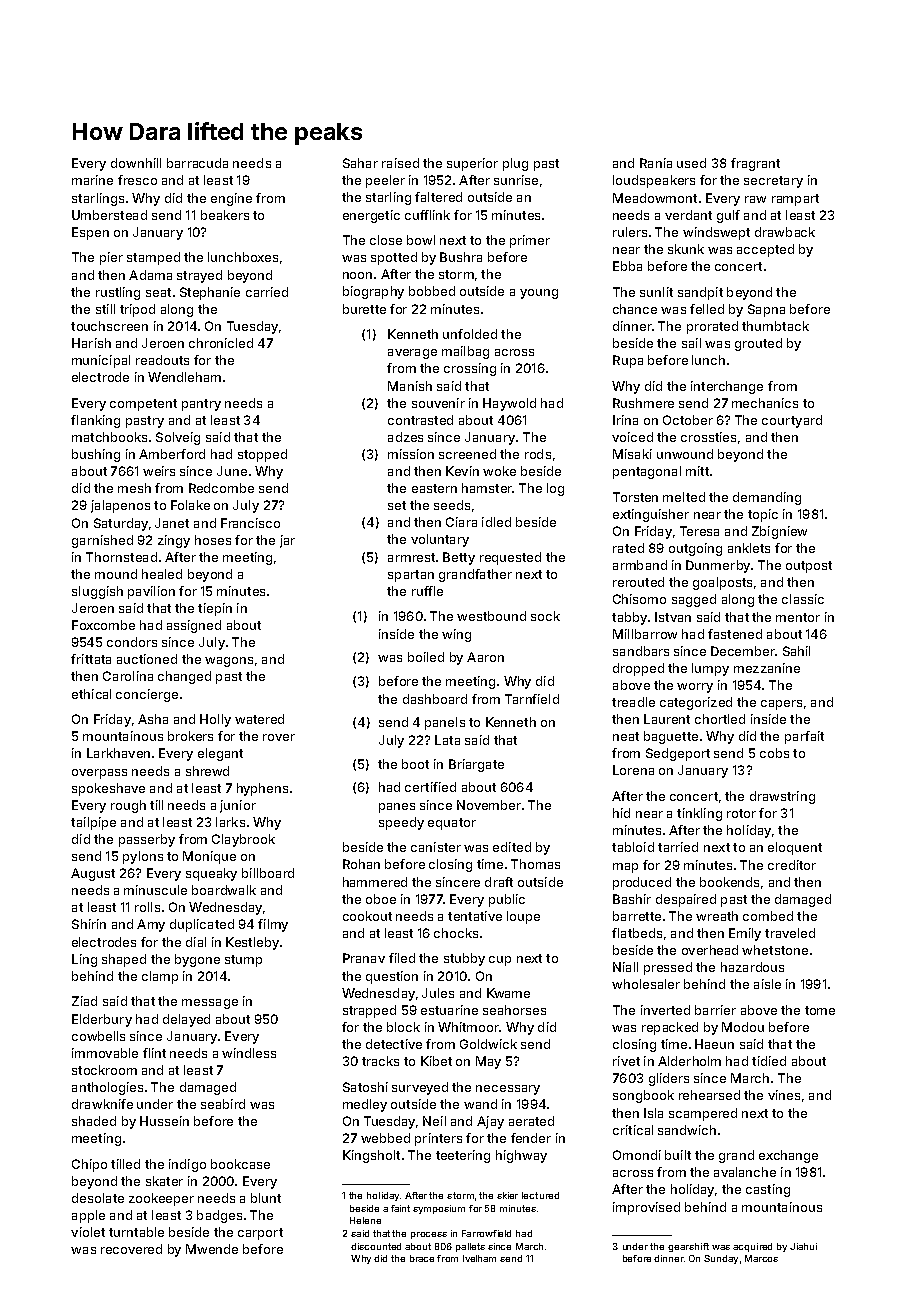  I want to click on plug, so click(515, 164).
